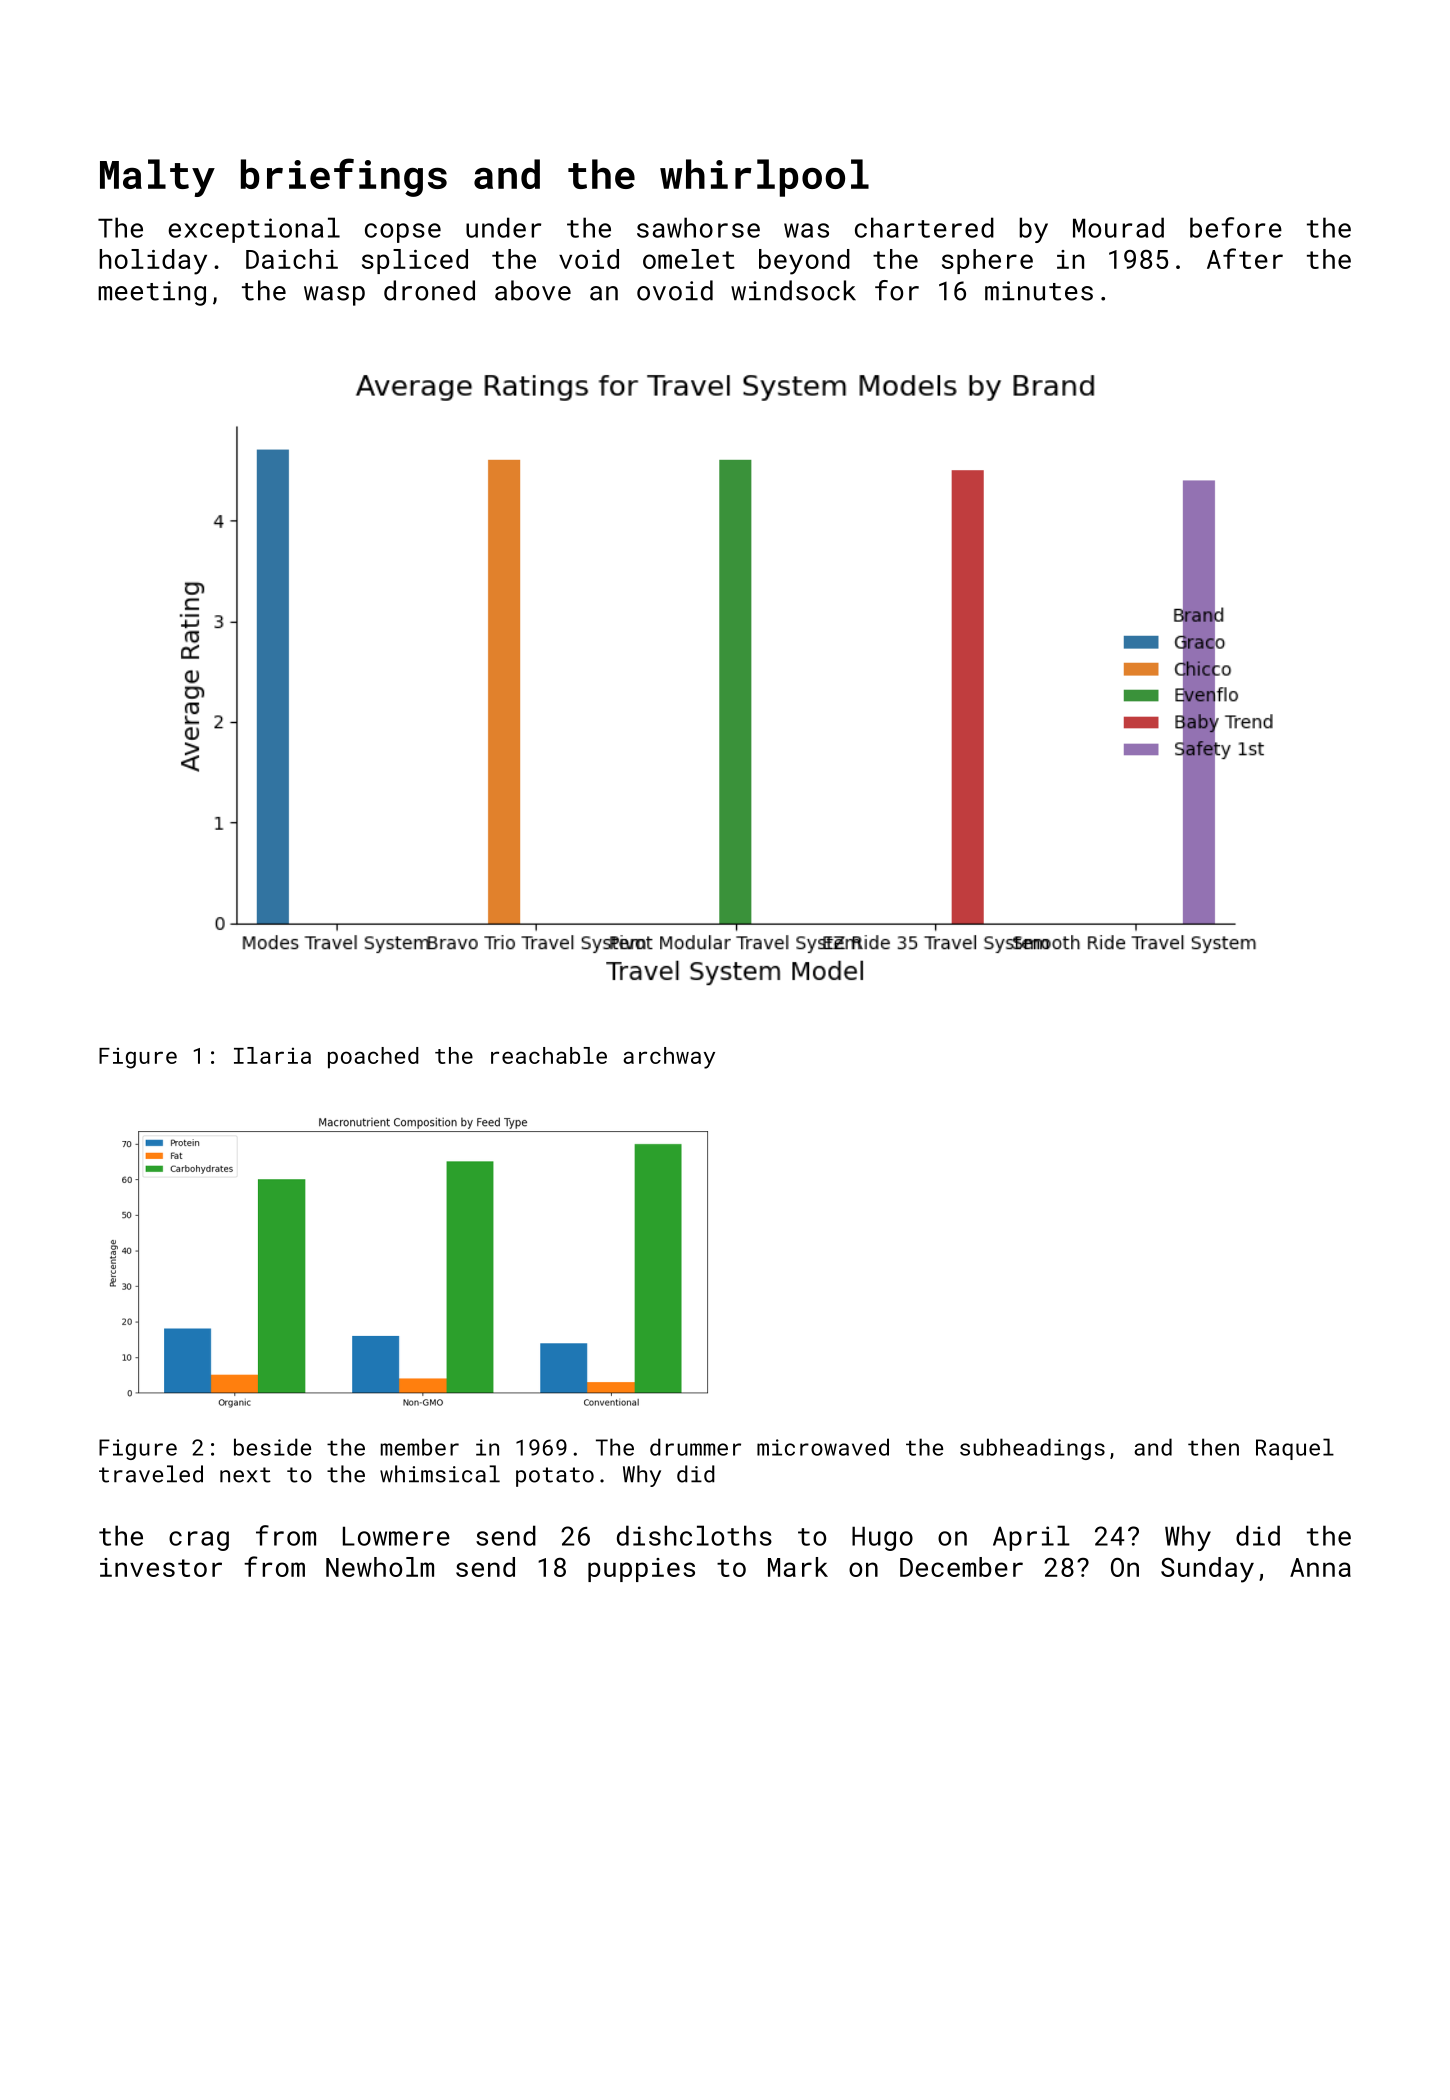 The image size is (1450, 2100). What do you see at coordinates (823, 1447) in the page?
I see `microwaved` at bounding box center [823, 1447].
